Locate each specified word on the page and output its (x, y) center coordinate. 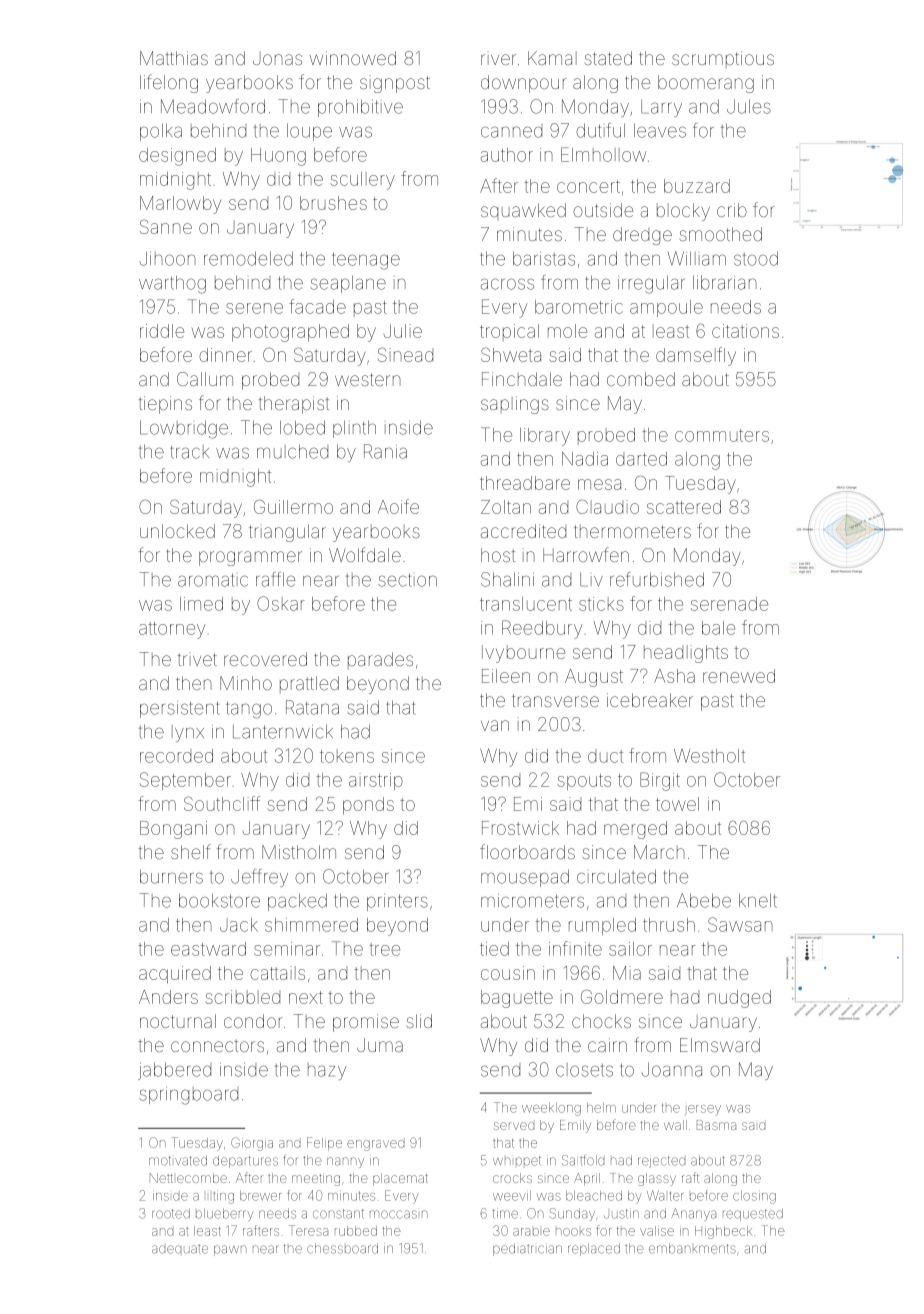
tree (384, 949)
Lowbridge (184, 429)
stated (608, 58)
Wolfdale (365, 554)
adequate (180, 1249)
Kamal (552, 58)
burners (171, 876)
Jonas (277, 58)
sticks (601, 604)
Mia (627, 973)
